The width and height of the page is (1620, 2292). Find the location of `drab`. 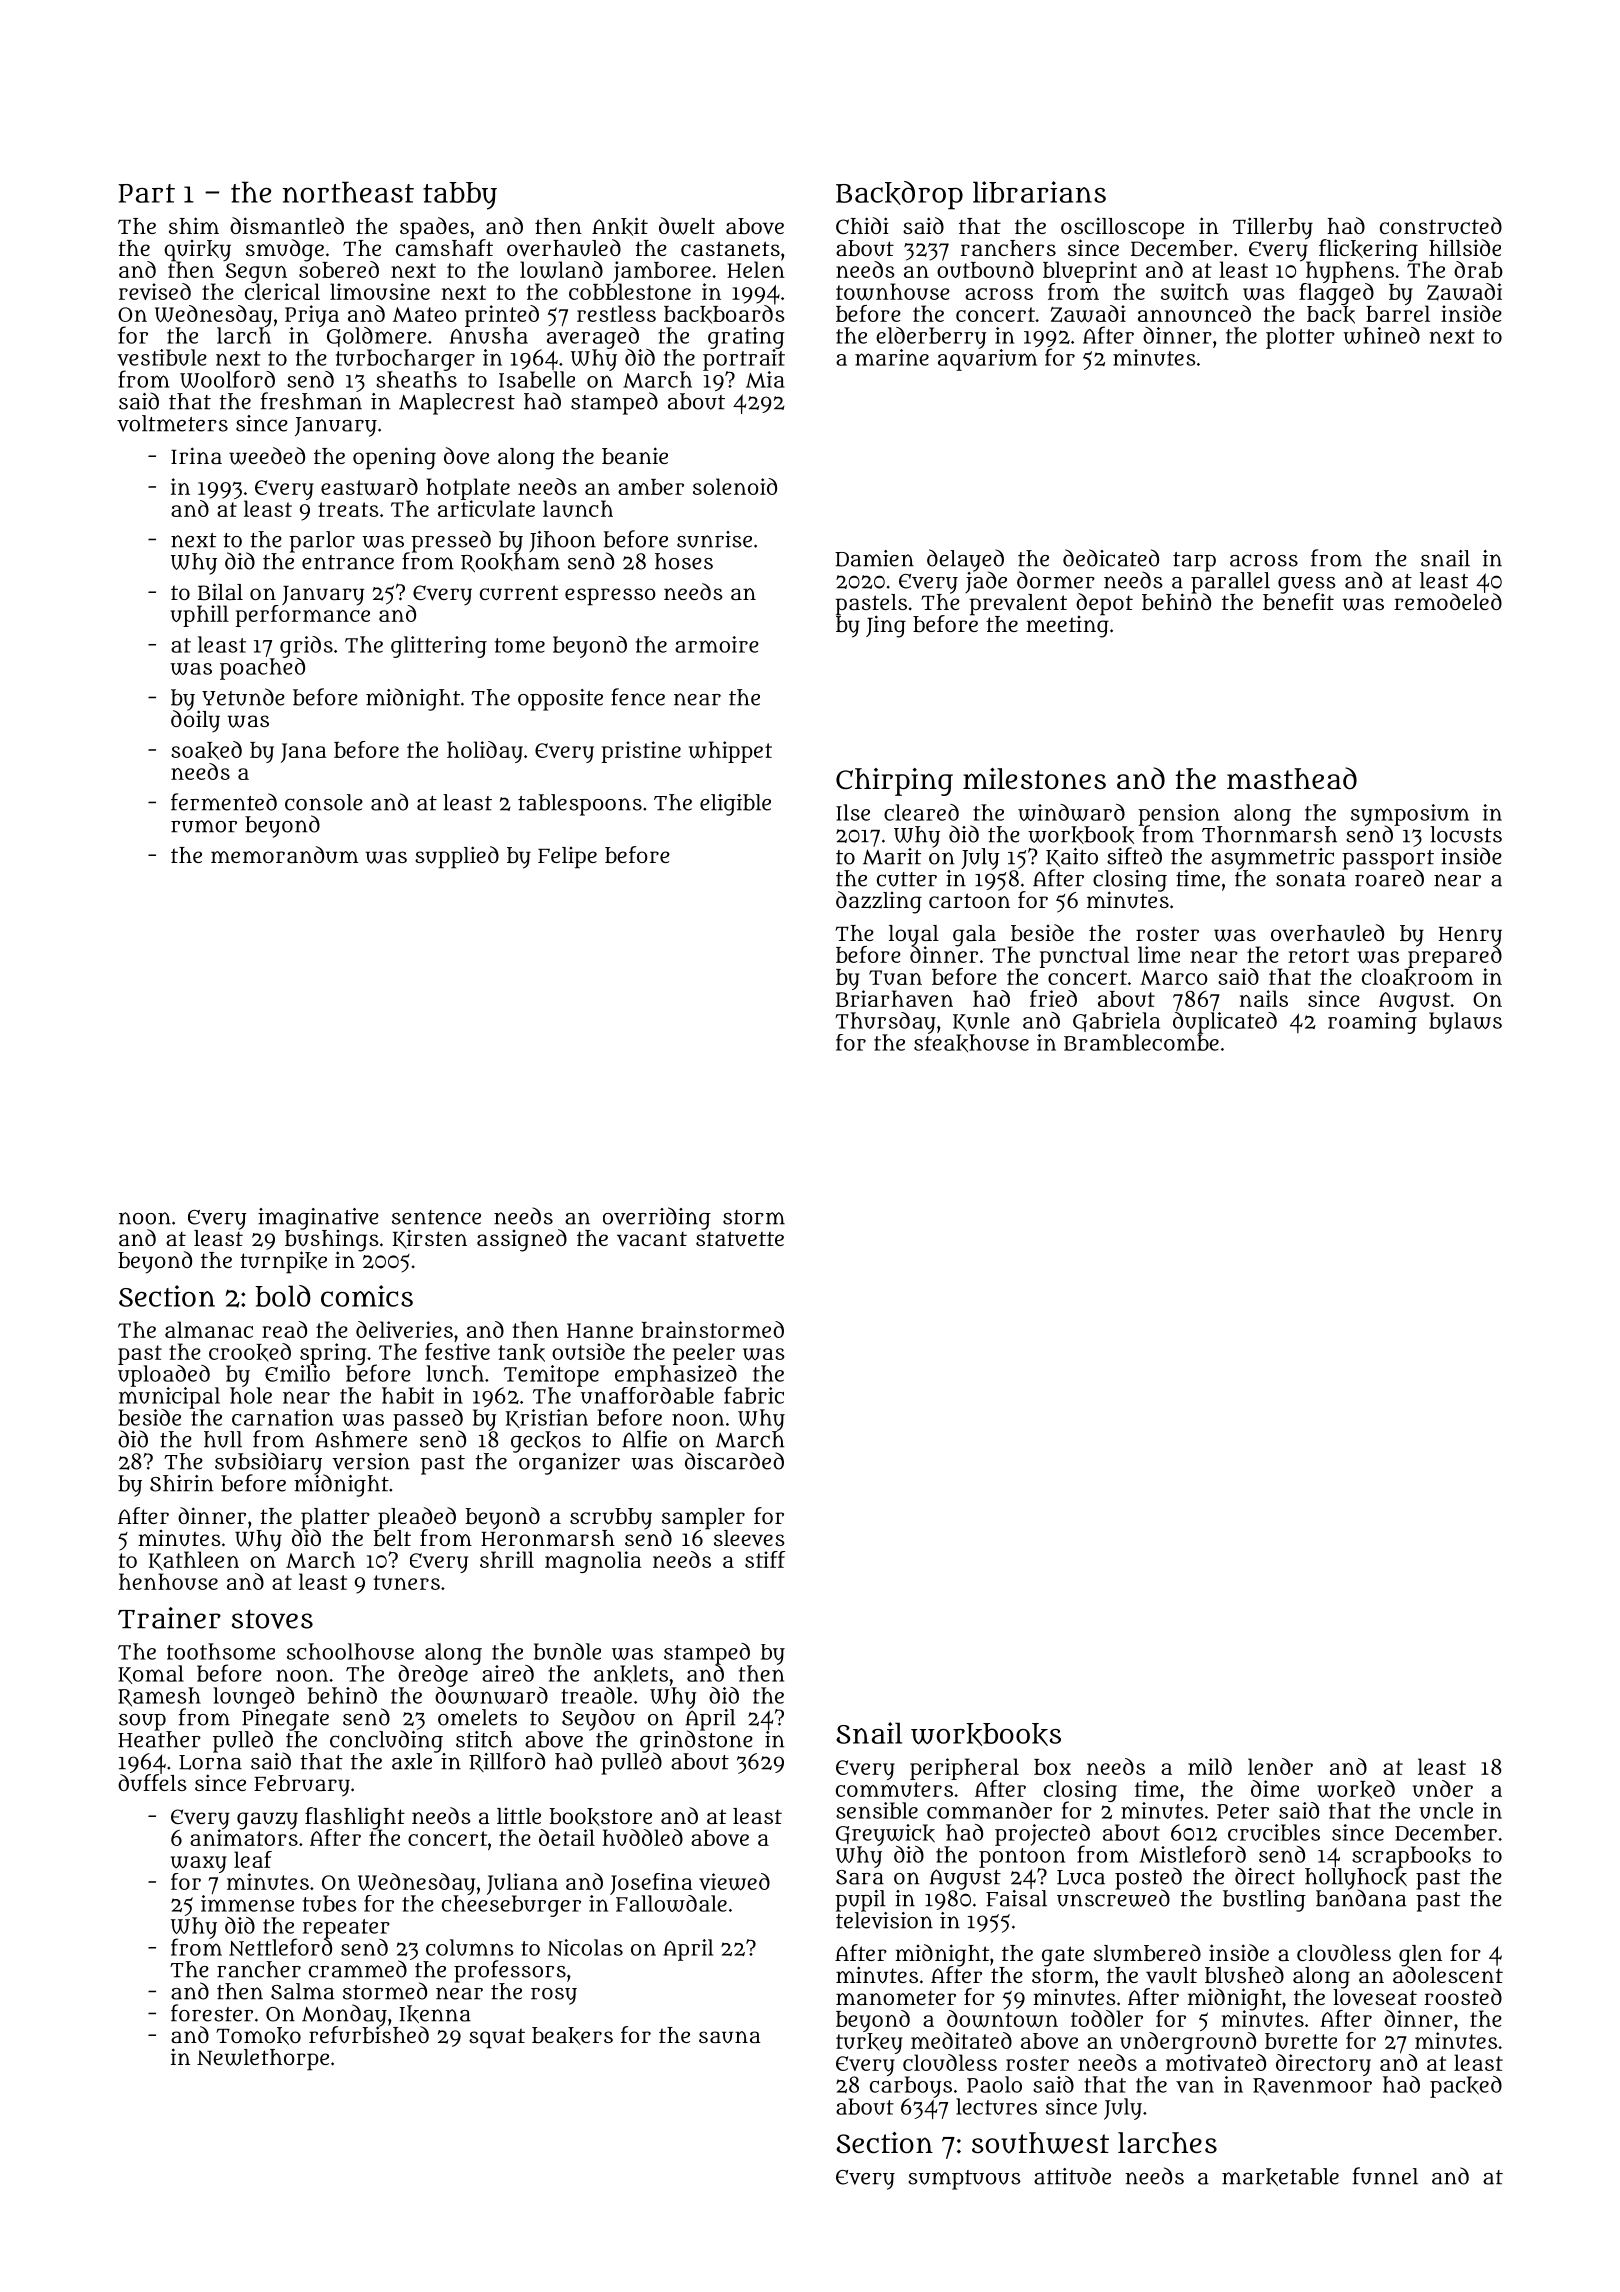

drab is located at coordinates (1478, 269).
